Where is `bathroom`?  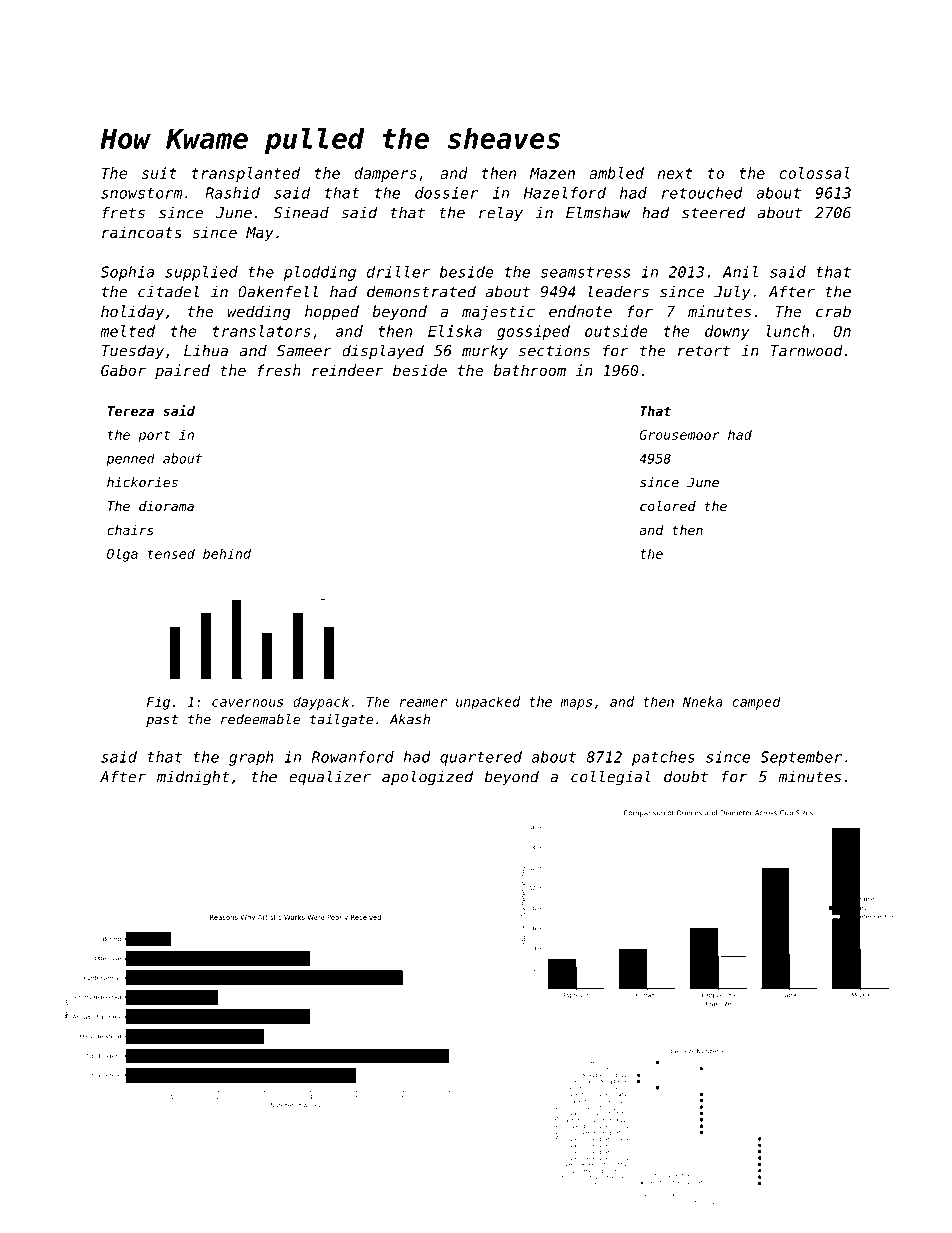
bathroom is located at coordinates (529, 370).
